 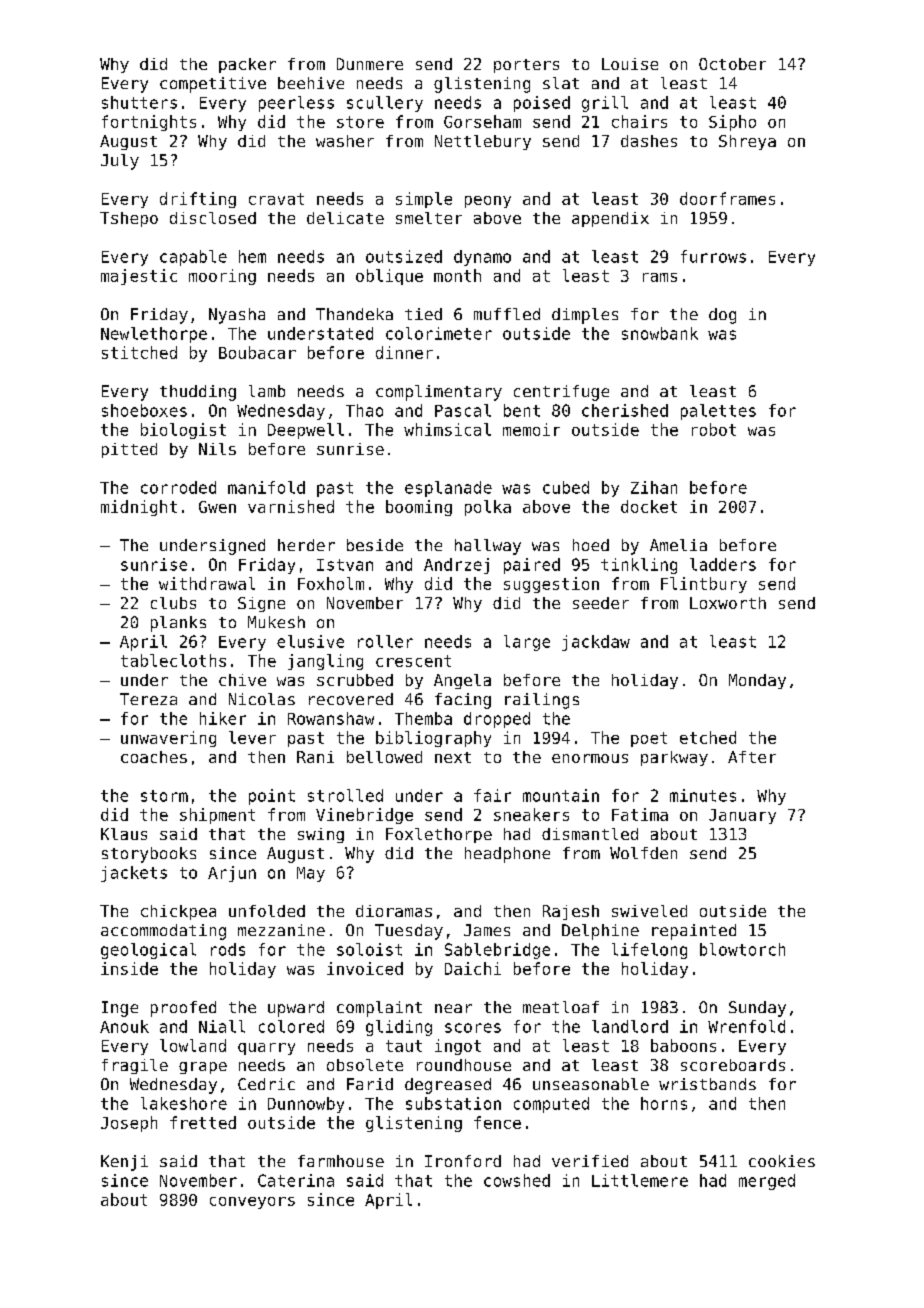 What do you see at coordinates (747, 142) in the screenshot?
I see `Shreya` at bounding box center [747, 142].
